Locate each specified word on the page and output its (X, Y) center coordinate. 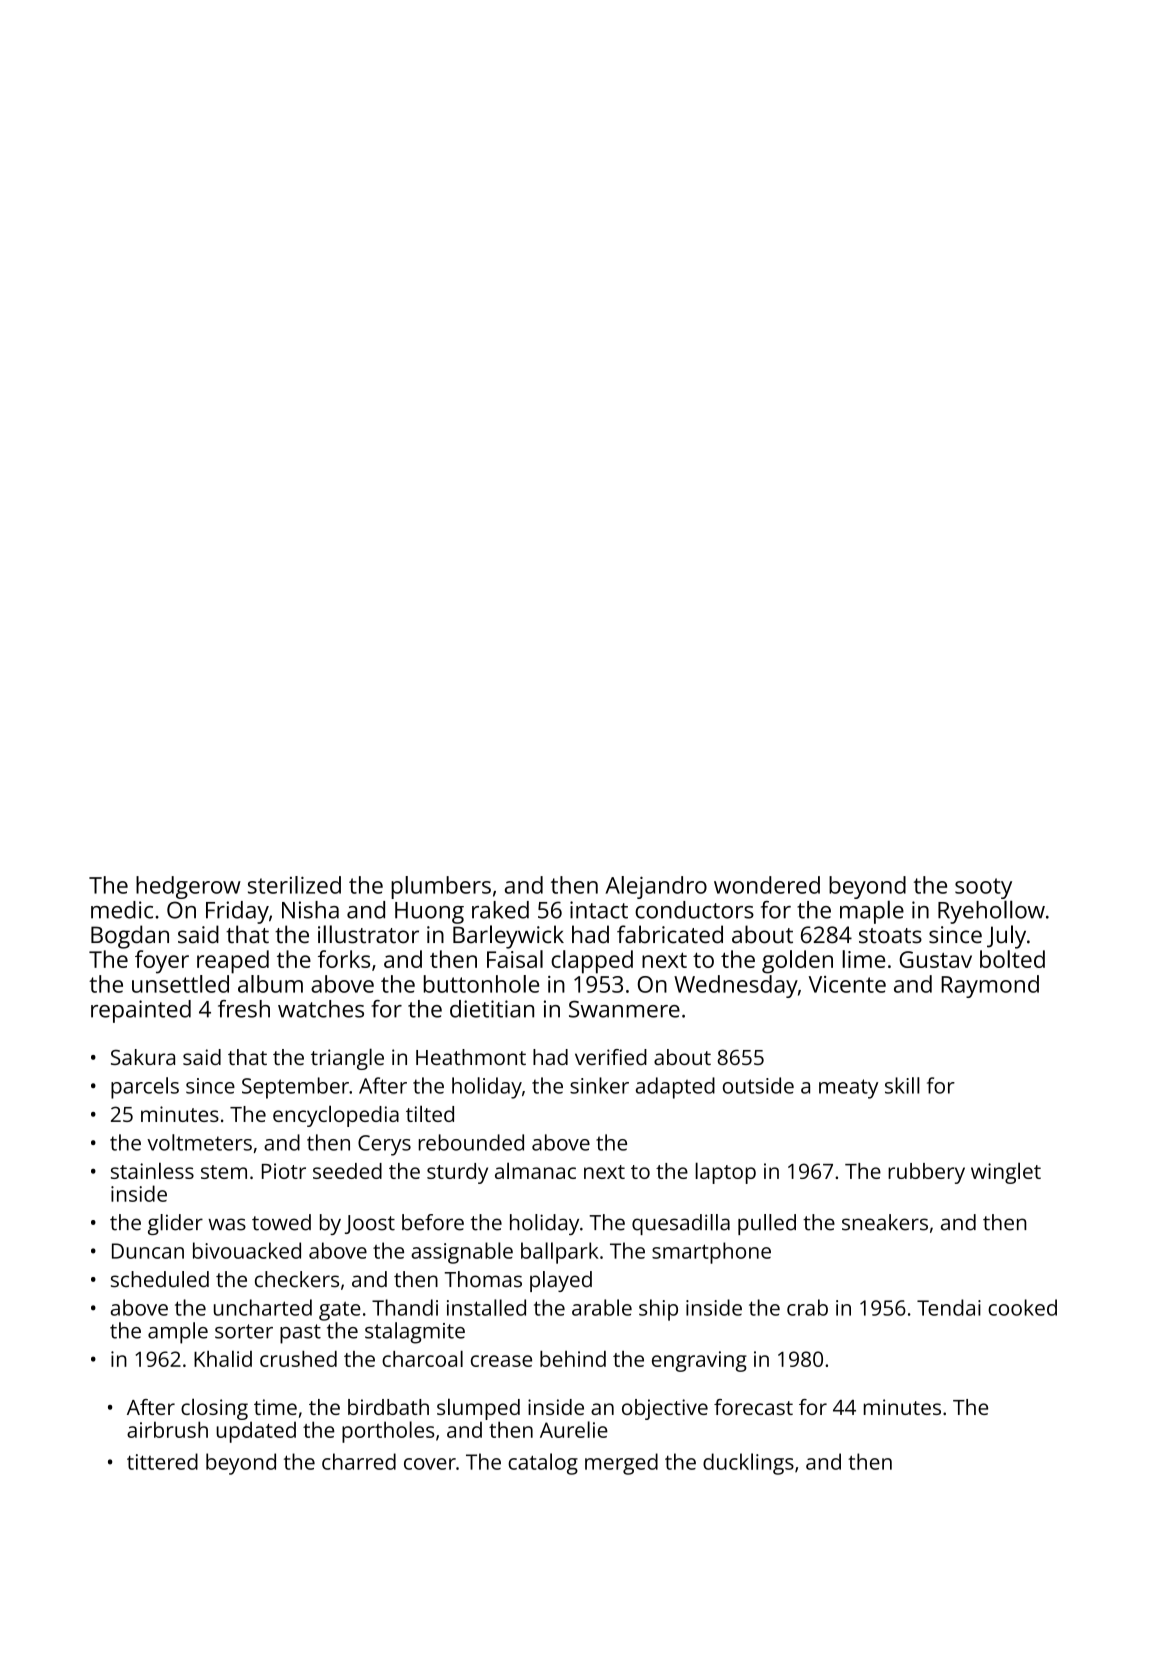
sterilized (294, 885)
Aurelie (574, 1429)
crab (807, 1307)
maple (872, 912)
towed (281, 1222)
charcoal (422, 1358)
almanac (535, 1170)
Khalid (223, 1358)
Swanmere (624, 1009)
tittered (162, 1461)
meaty (848, 1089)
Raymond (990, 986)
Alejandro (656, 887)
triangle (347, 1059)
